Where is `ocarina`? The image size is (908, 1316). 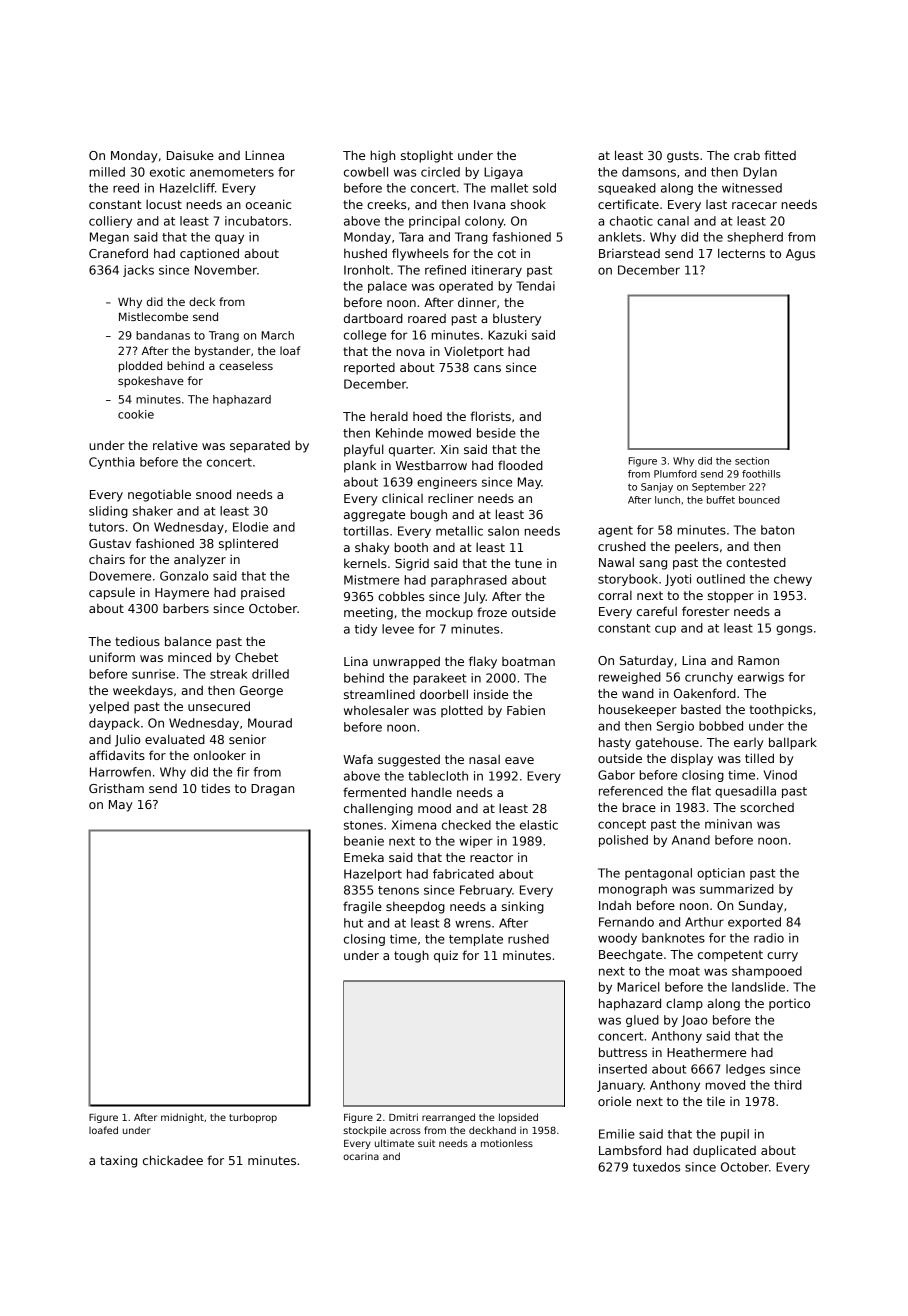
ocarina is located at coordinates (361, 1156).
